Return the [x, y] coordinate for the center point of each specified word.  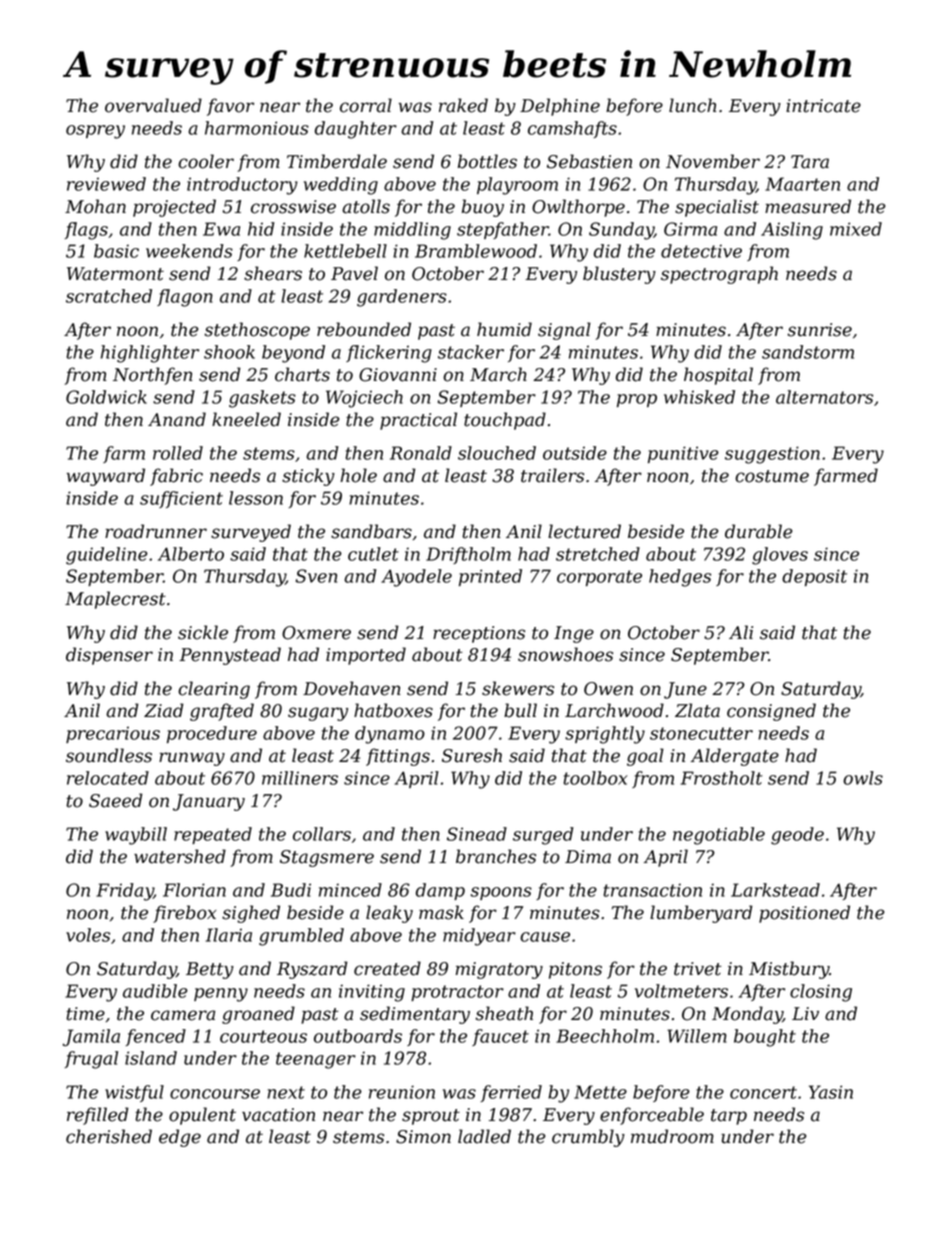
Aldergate [735, 757]
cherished [109, 1136]
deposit [814, 577]
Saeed [115, 800]
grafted [222, 712]
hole [359, 475]
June [685, 690]
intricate [823, 106]
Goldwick [106, 397]
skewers [518, 688]
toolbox [595, 778]
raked [463, 105]
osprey [95, 132]
